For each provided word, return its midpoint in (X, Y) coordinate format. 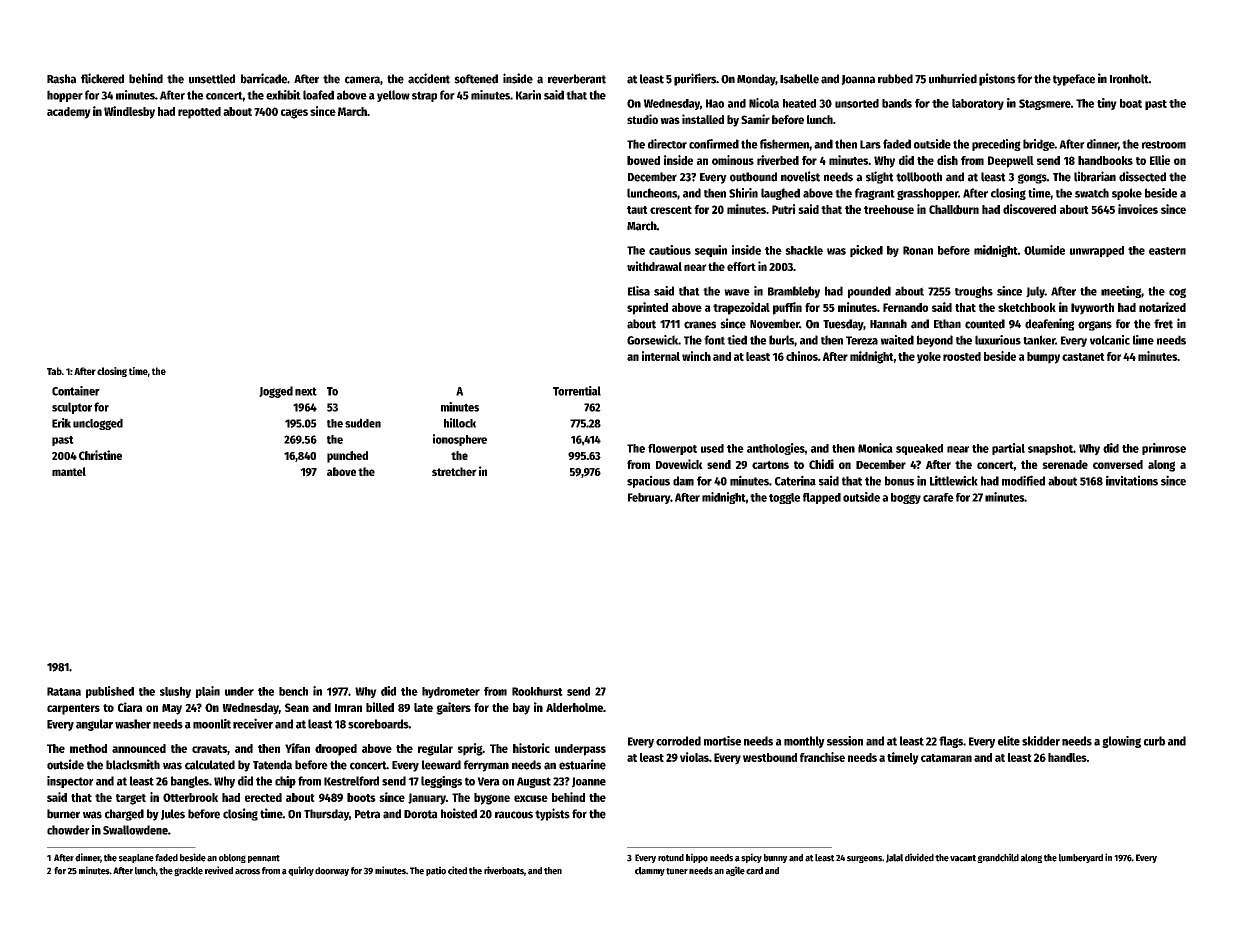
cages (294, 113)
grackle (188, 871)
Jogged (276, 392)
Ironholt (1129, 79)
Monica (875, 448)
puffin (787, 308)
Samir (755, 119)
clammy (650, 871)
